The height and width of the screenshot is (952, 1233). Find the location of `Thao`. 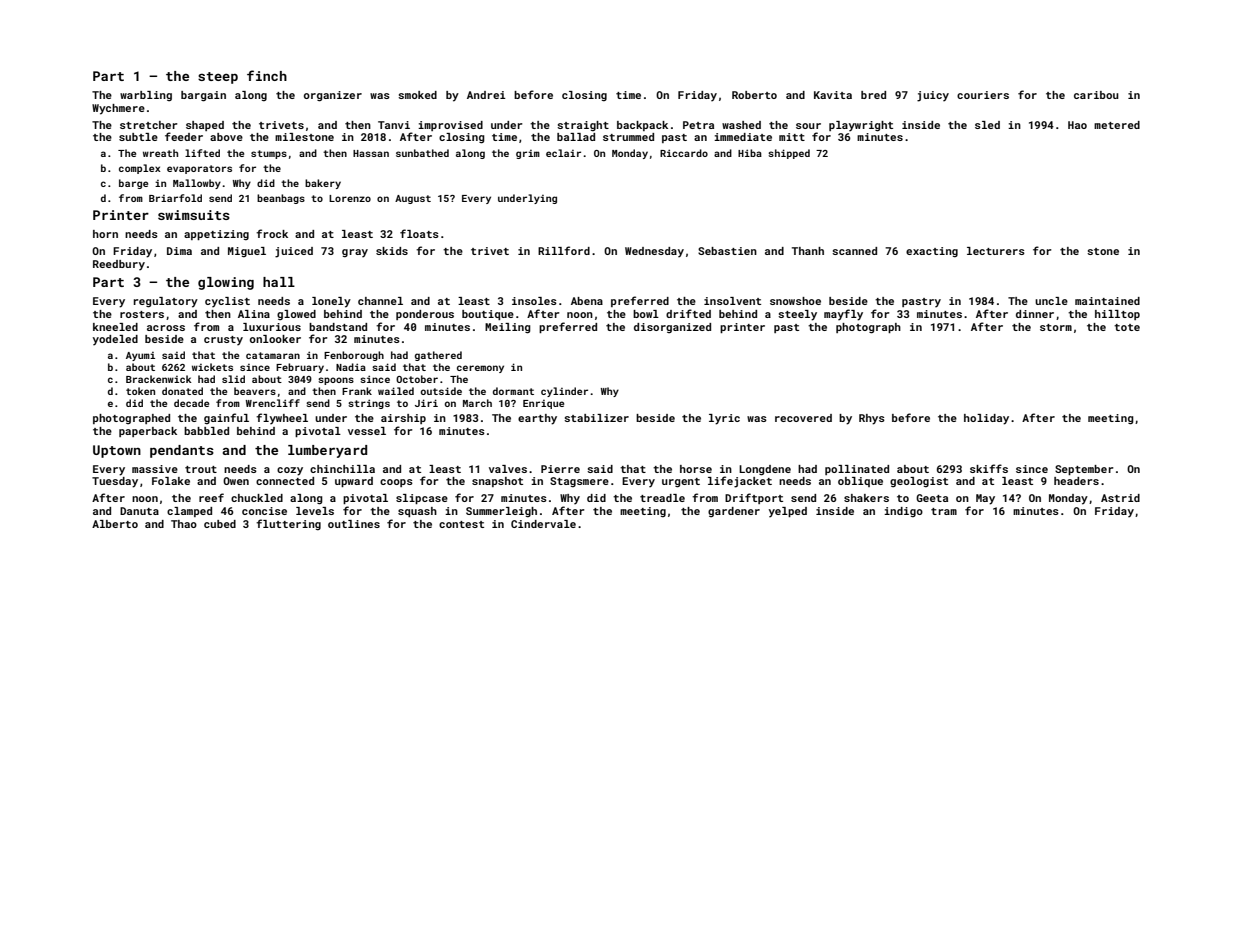

Thao is located at coordinates (184, 524).
